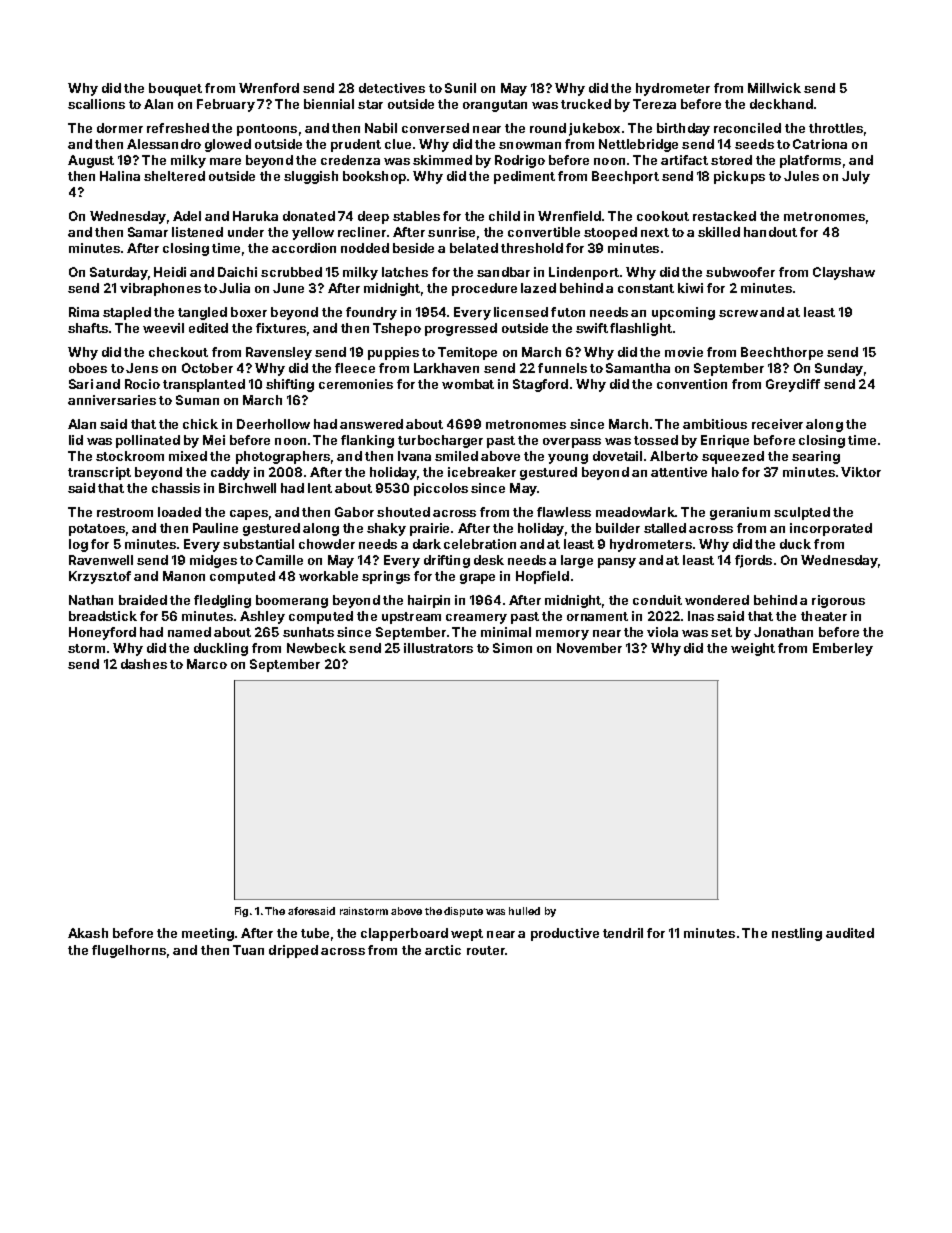  I want to click on Millwick, so click(774, 88).
